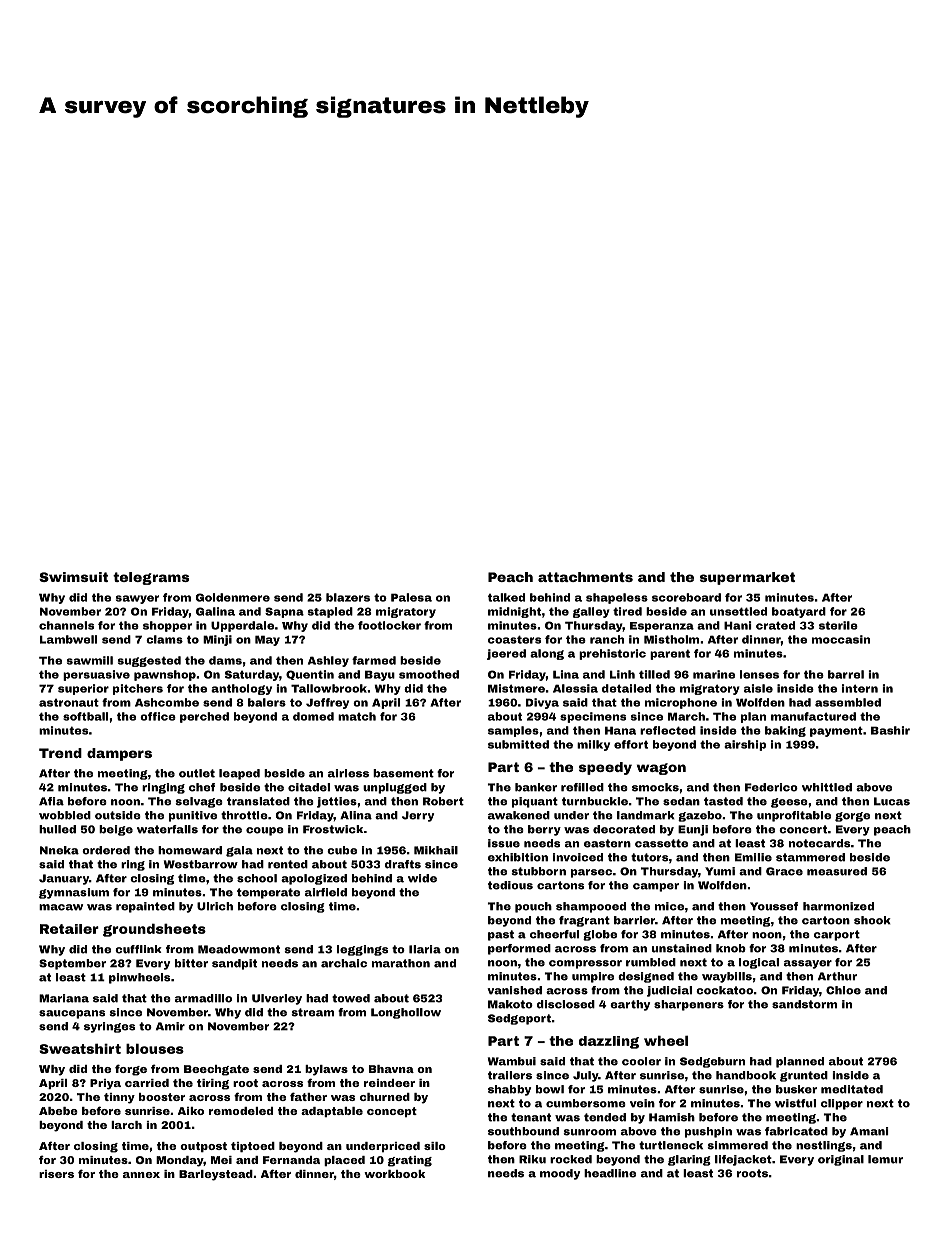 Image resolution: width=952 pixels, height=1233 pixels. What do you see at coordinates (586, 1103) in the screenshot?
I see `cumbersome` at bounding box center [586, 1103].
